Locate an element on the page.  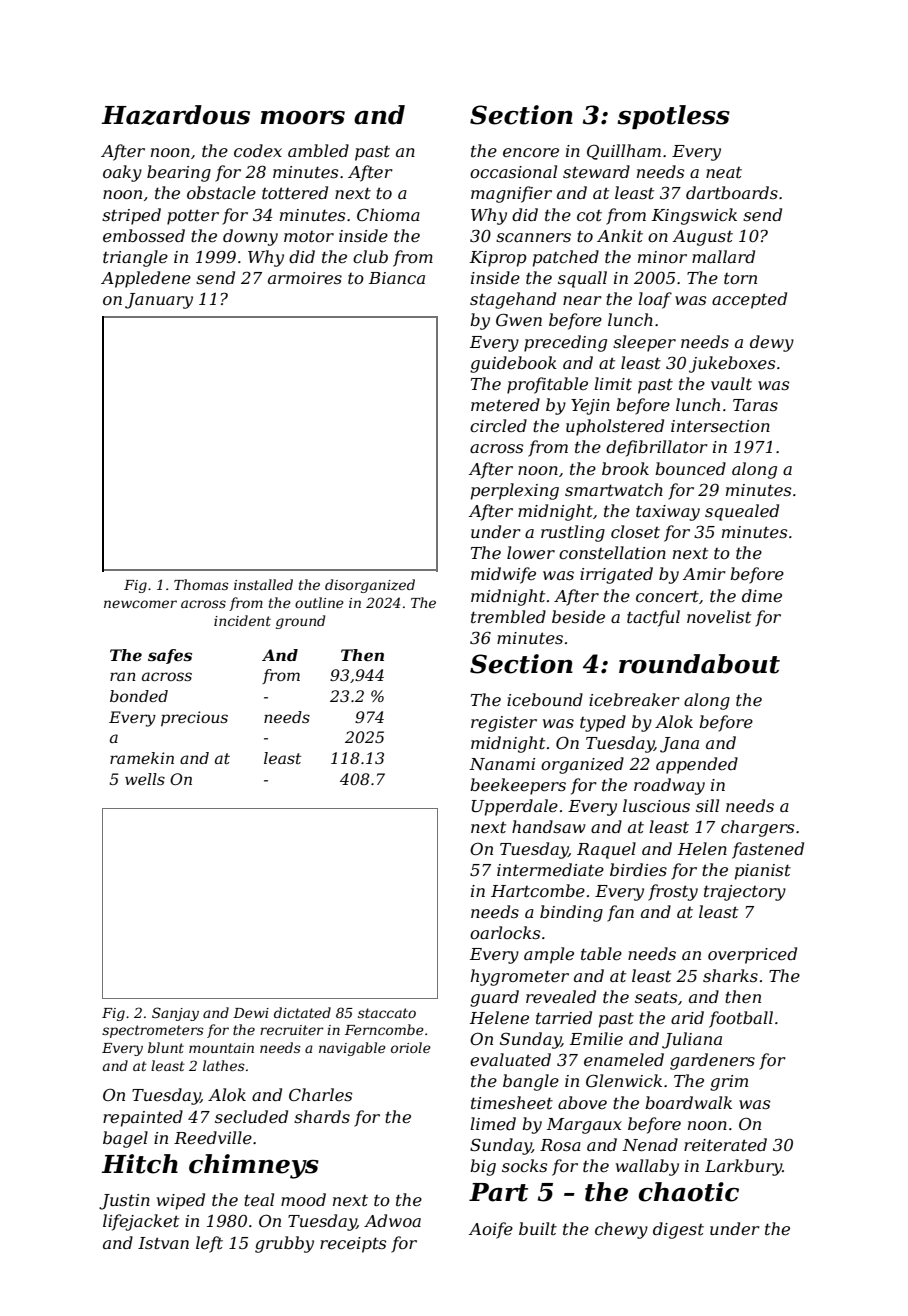
chargers is located at coordinates (757, 828).
